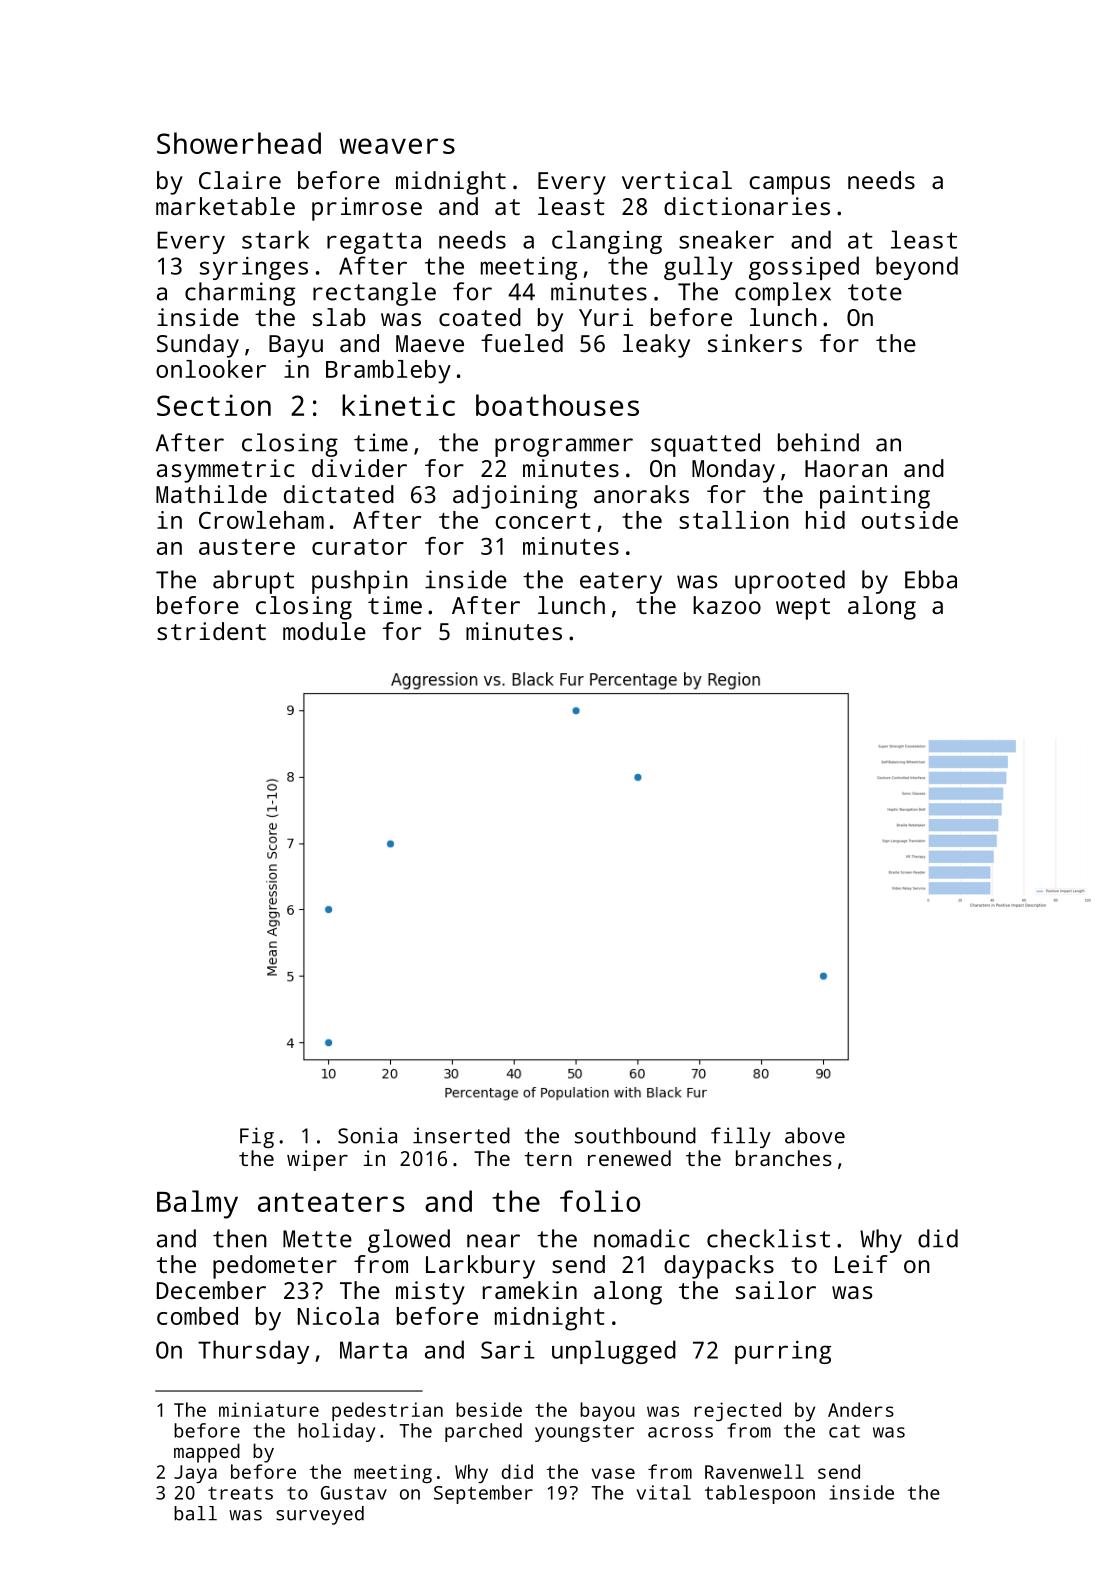 The width and height of the image is (1117, 1586). Describe the element at coordinates (367, 1135) in the image. I see `Sonia` at that location.
